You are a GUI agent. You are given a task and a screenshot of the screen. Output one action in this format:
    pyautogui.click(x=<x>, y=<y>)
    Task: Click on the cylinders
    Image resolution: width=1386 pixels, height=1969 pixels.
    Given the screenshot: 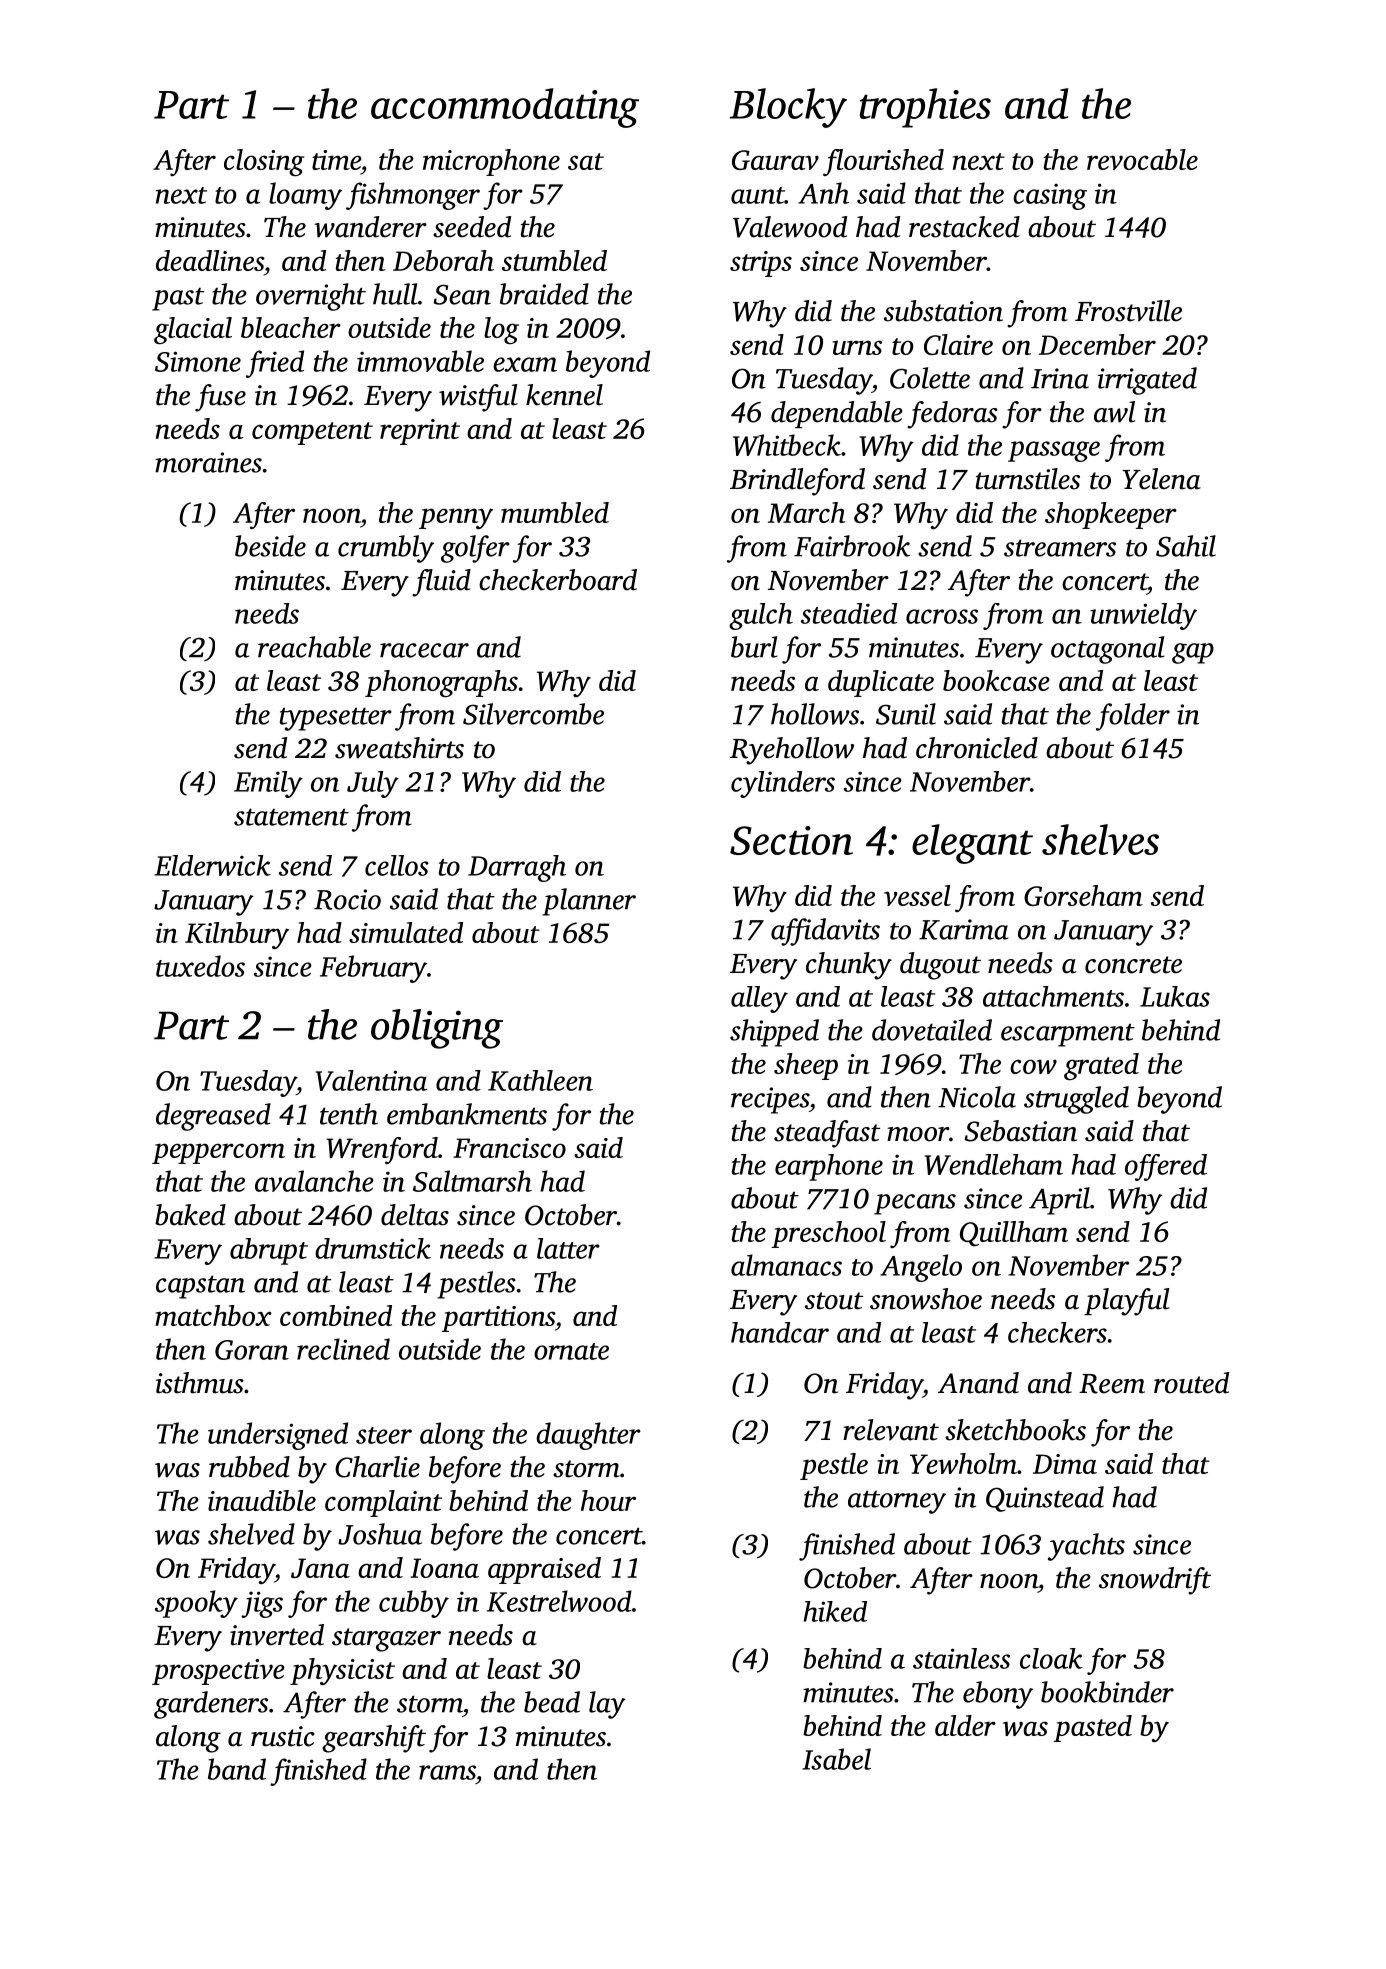 What is the action you would take?
    pyautogui.click(x=783, y=784)
